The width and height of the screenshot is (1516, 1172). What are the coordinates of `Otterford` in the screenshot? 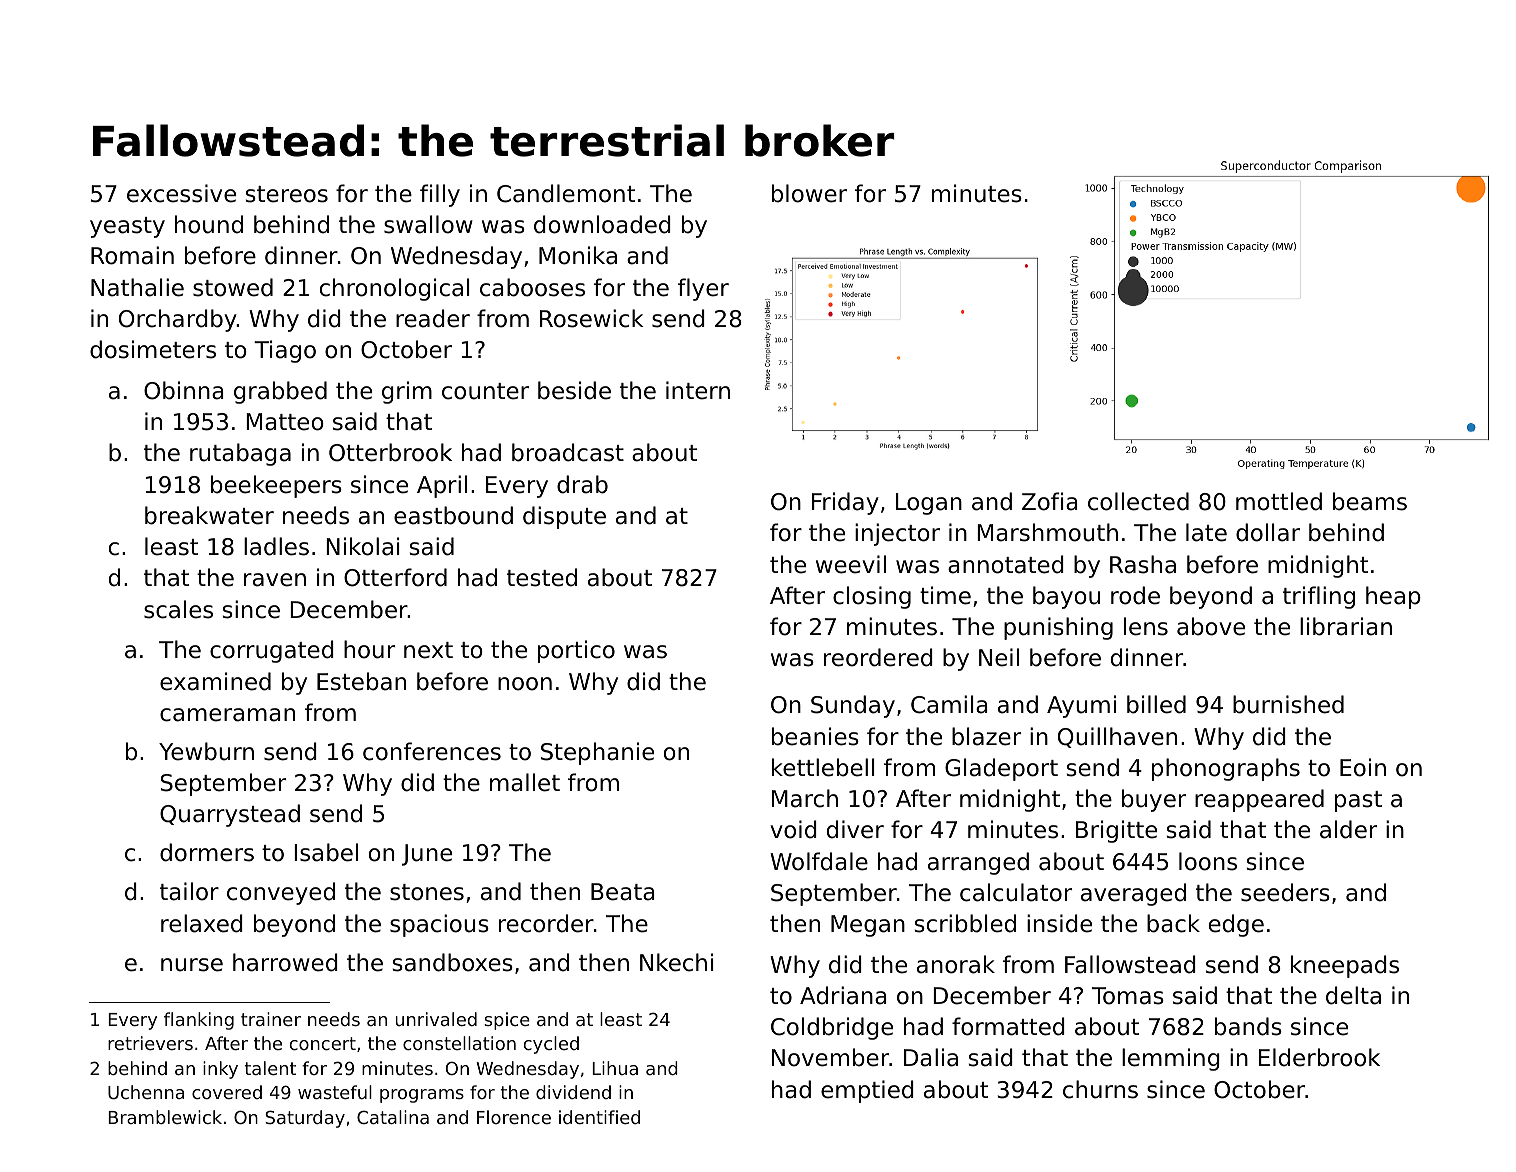 It's located at (395, 577).
